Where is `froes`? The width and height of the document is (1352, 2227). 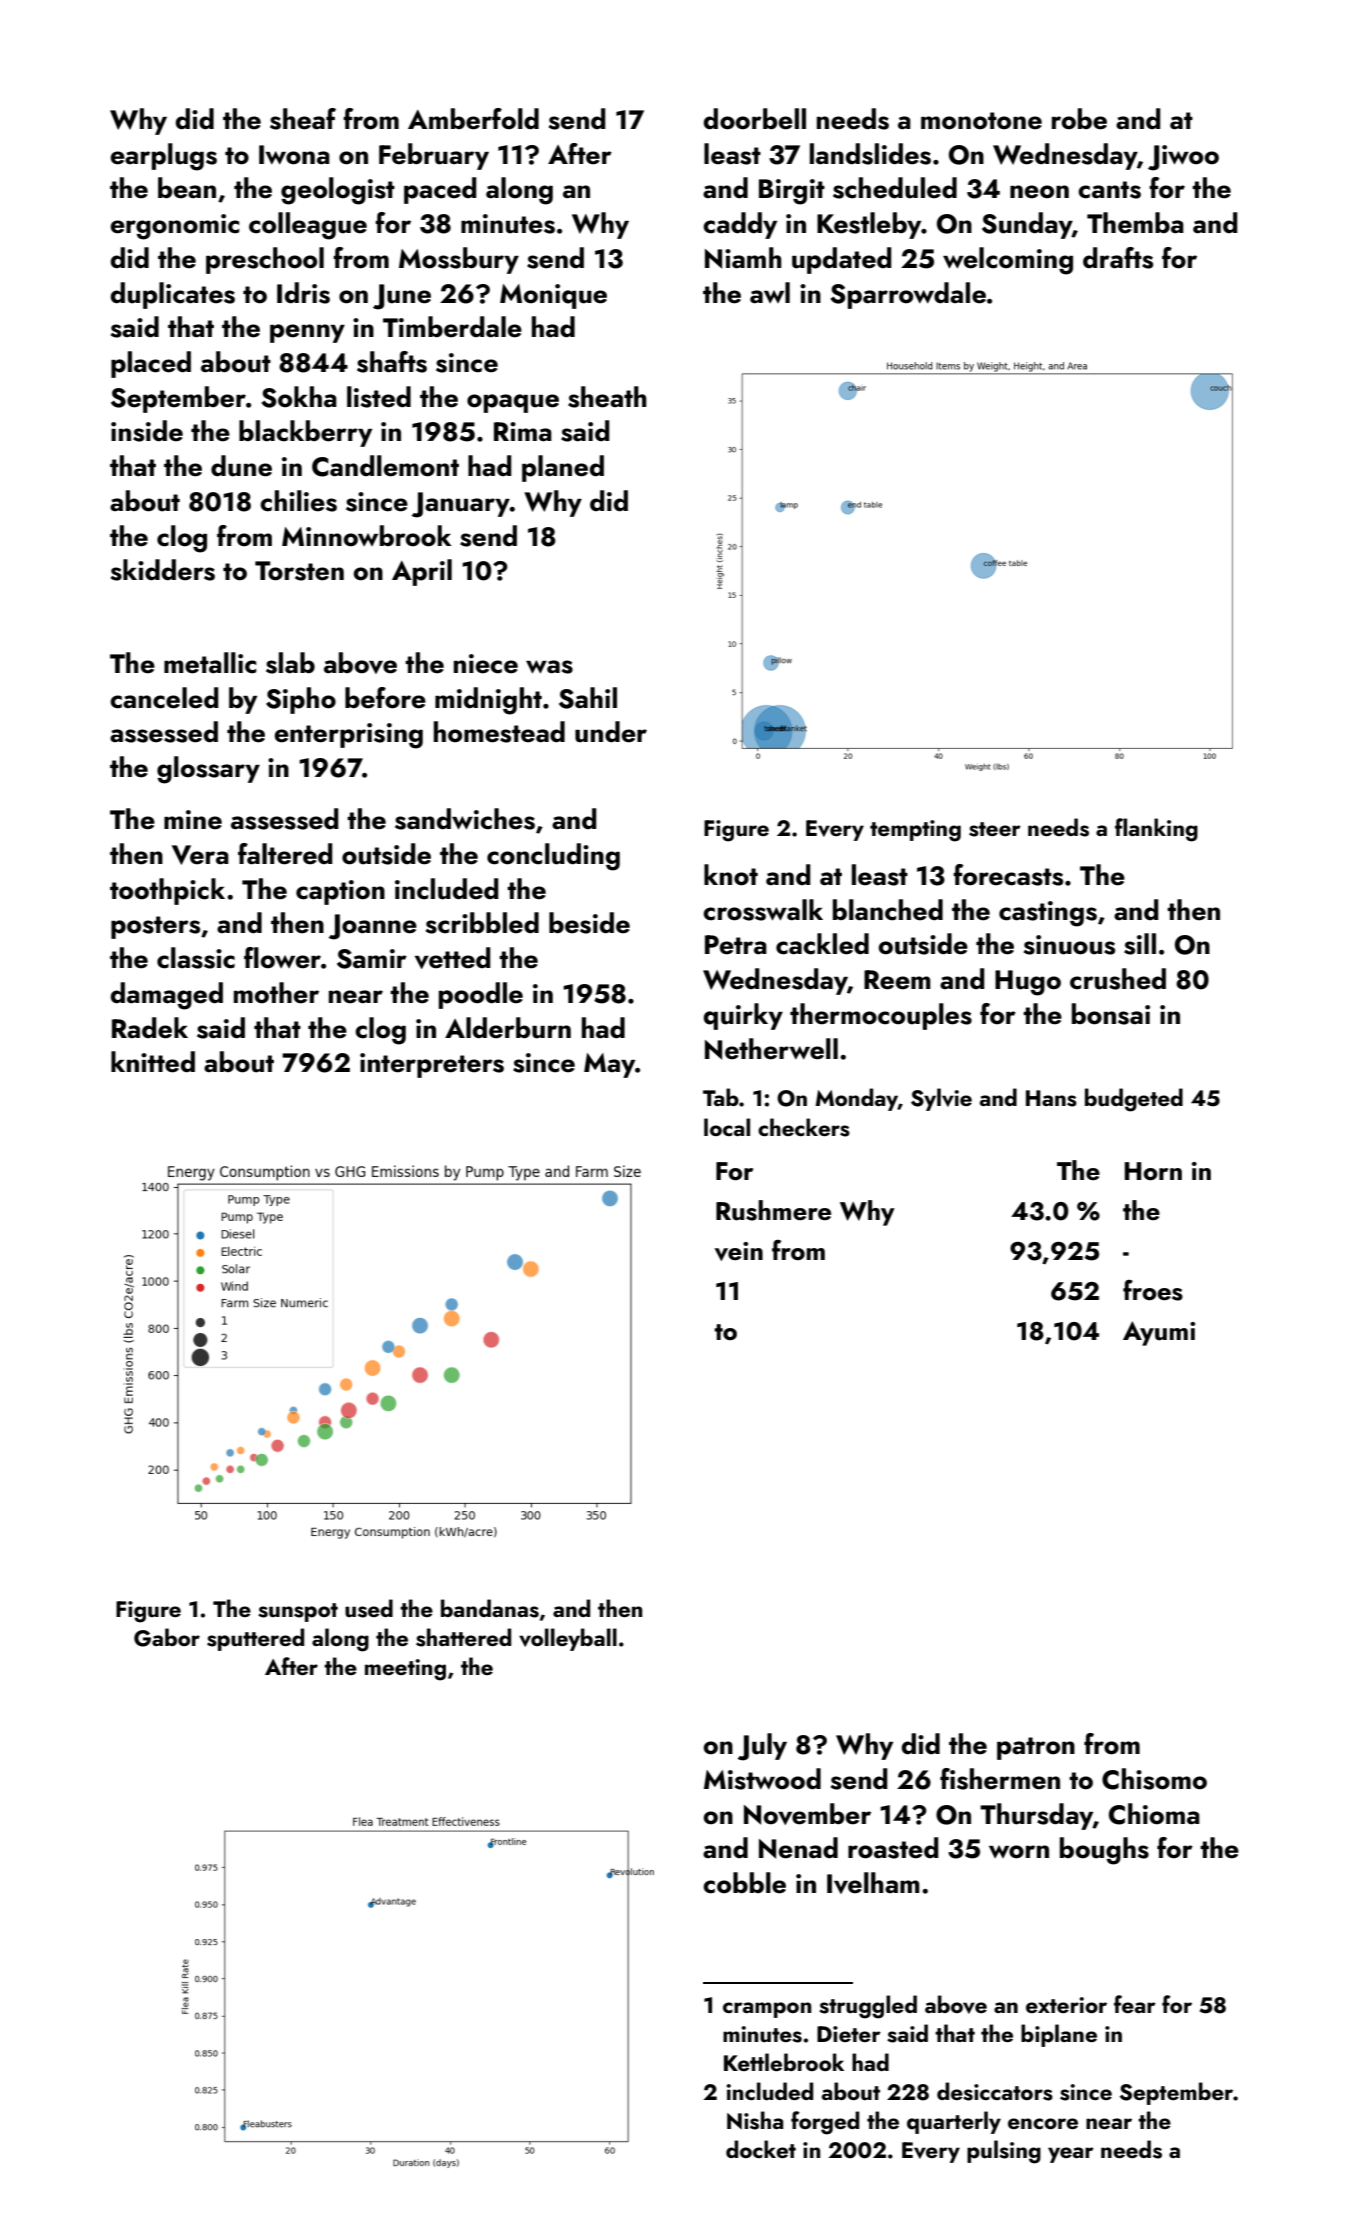 froes is located at coordinates (1153, 1290).
